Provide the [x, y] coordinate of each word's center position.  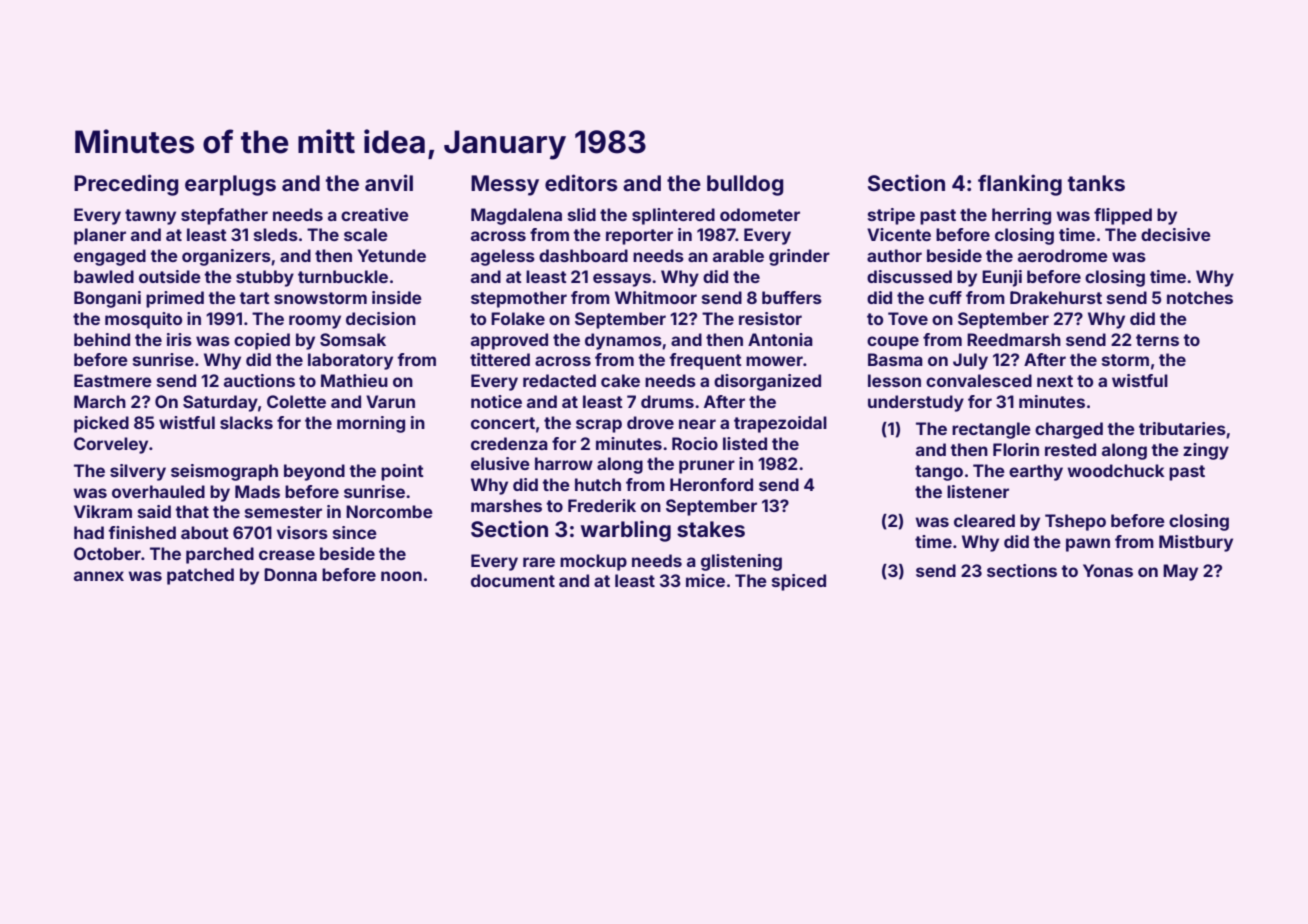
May [1180, 572]
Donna [290, 574]
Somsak [353, 339]
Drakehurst [1056, 297]
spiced [799, 582]
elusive [500, 463]
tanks [1096, 183]
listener [978, 491]
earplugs [230, 185]
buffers [792, 297]
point [402, 472]
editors [581, 182]
